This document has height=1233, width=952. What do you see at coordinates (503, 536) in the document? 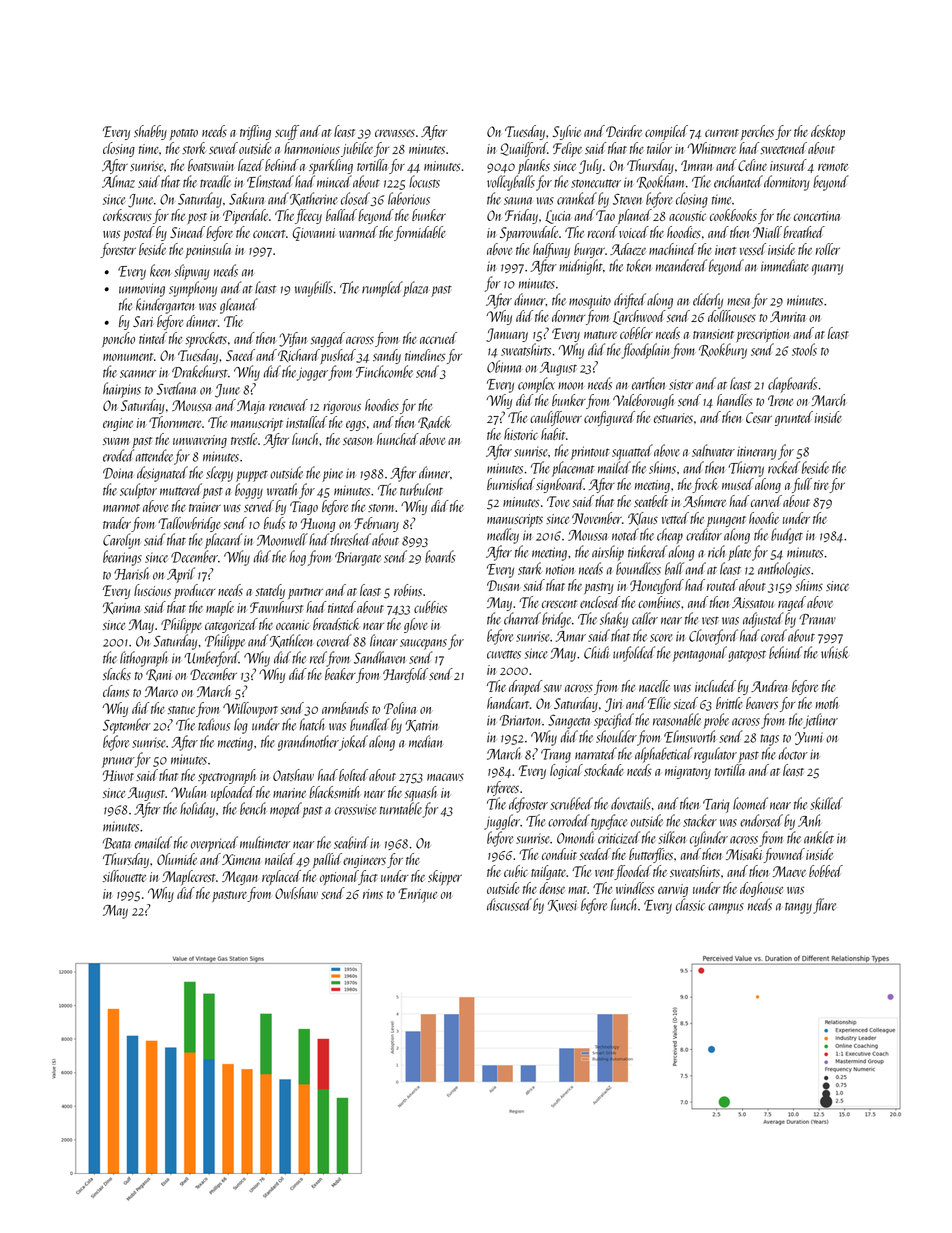
I see `medley` at bounding box center [503, 536].
